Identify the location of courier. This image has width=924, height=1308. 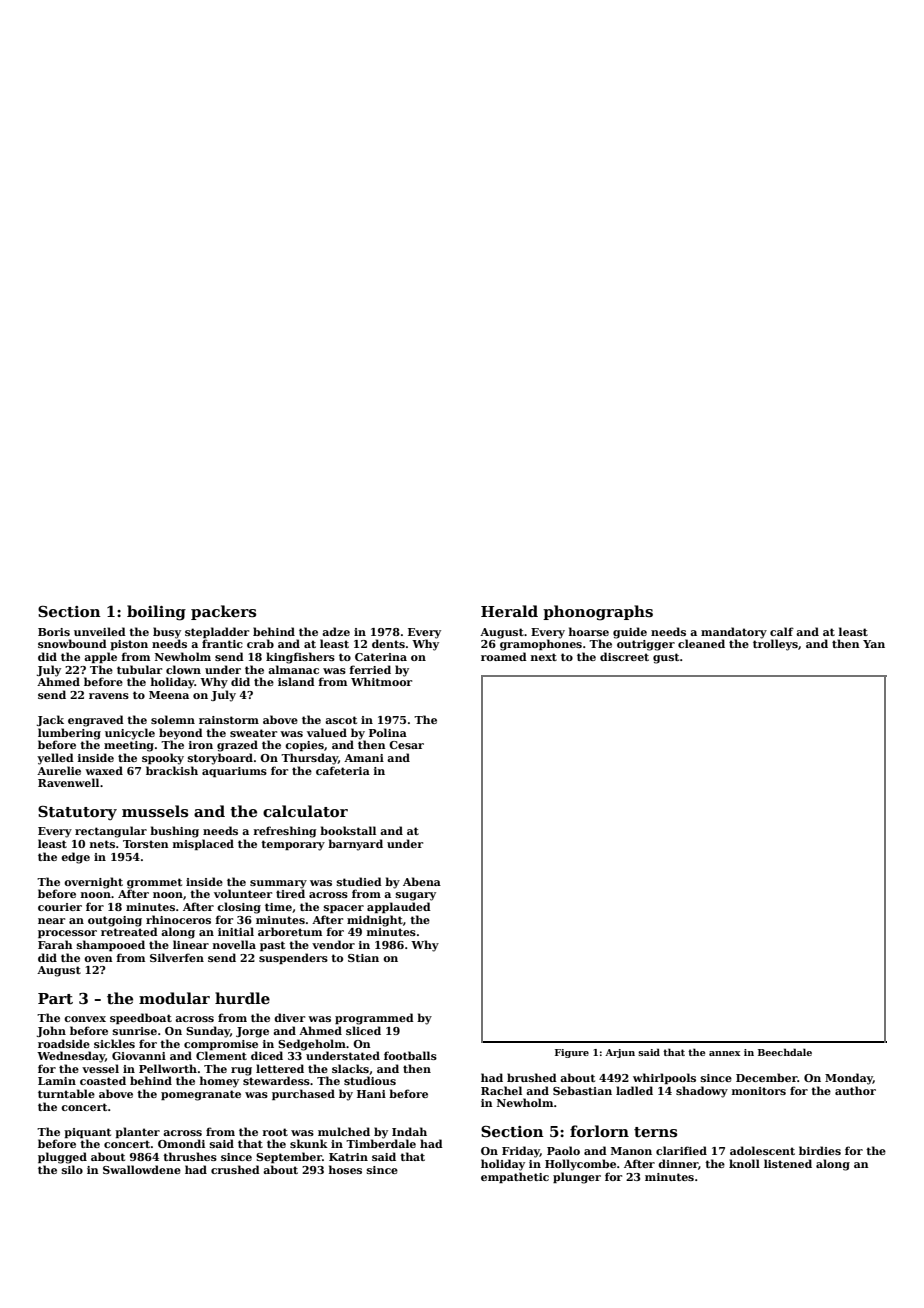
(60, 907).
